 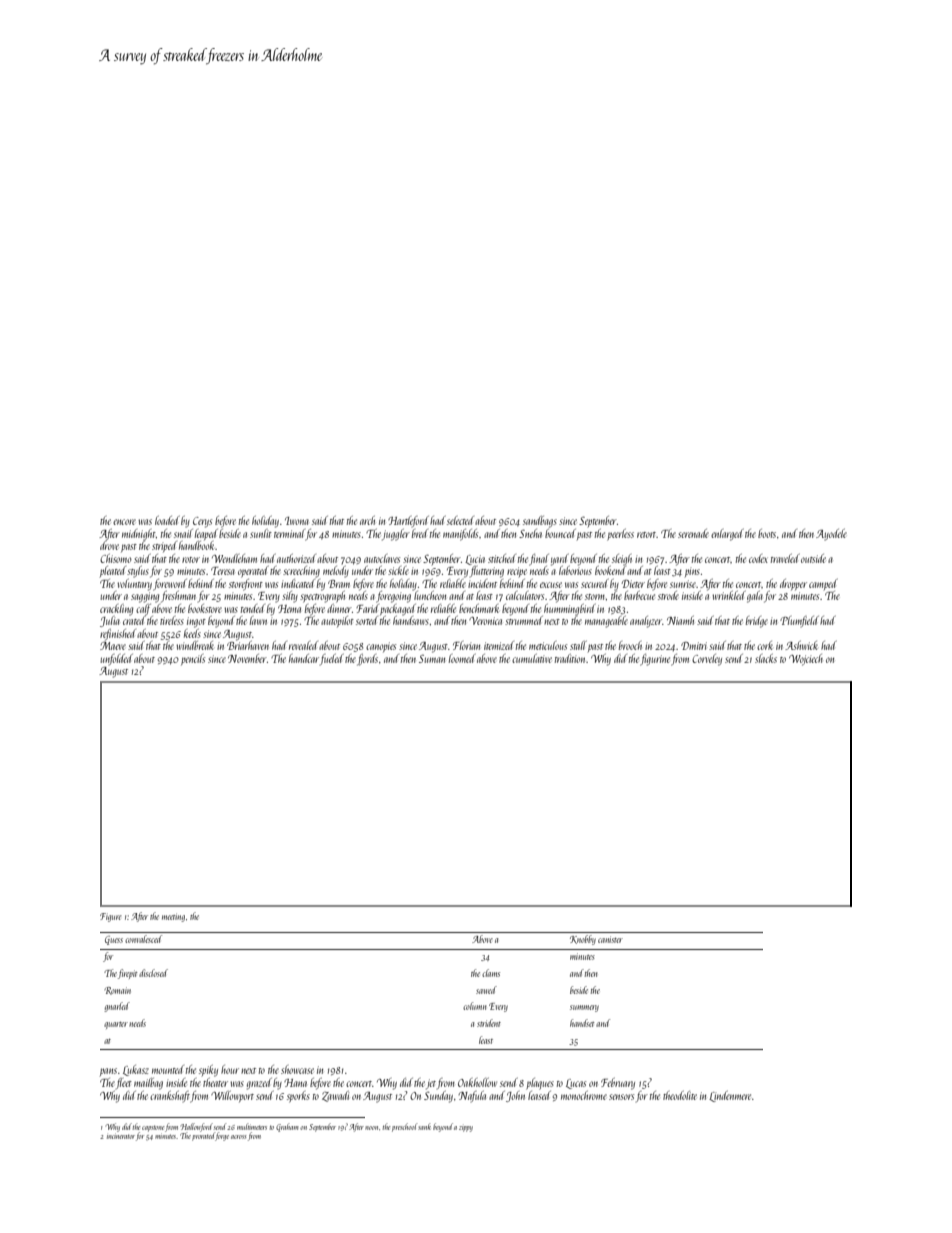 What do you see at coordinates (730, 1096) in the screenshot?
I see `Lindenmere` at bounding box center [730, 1096].
